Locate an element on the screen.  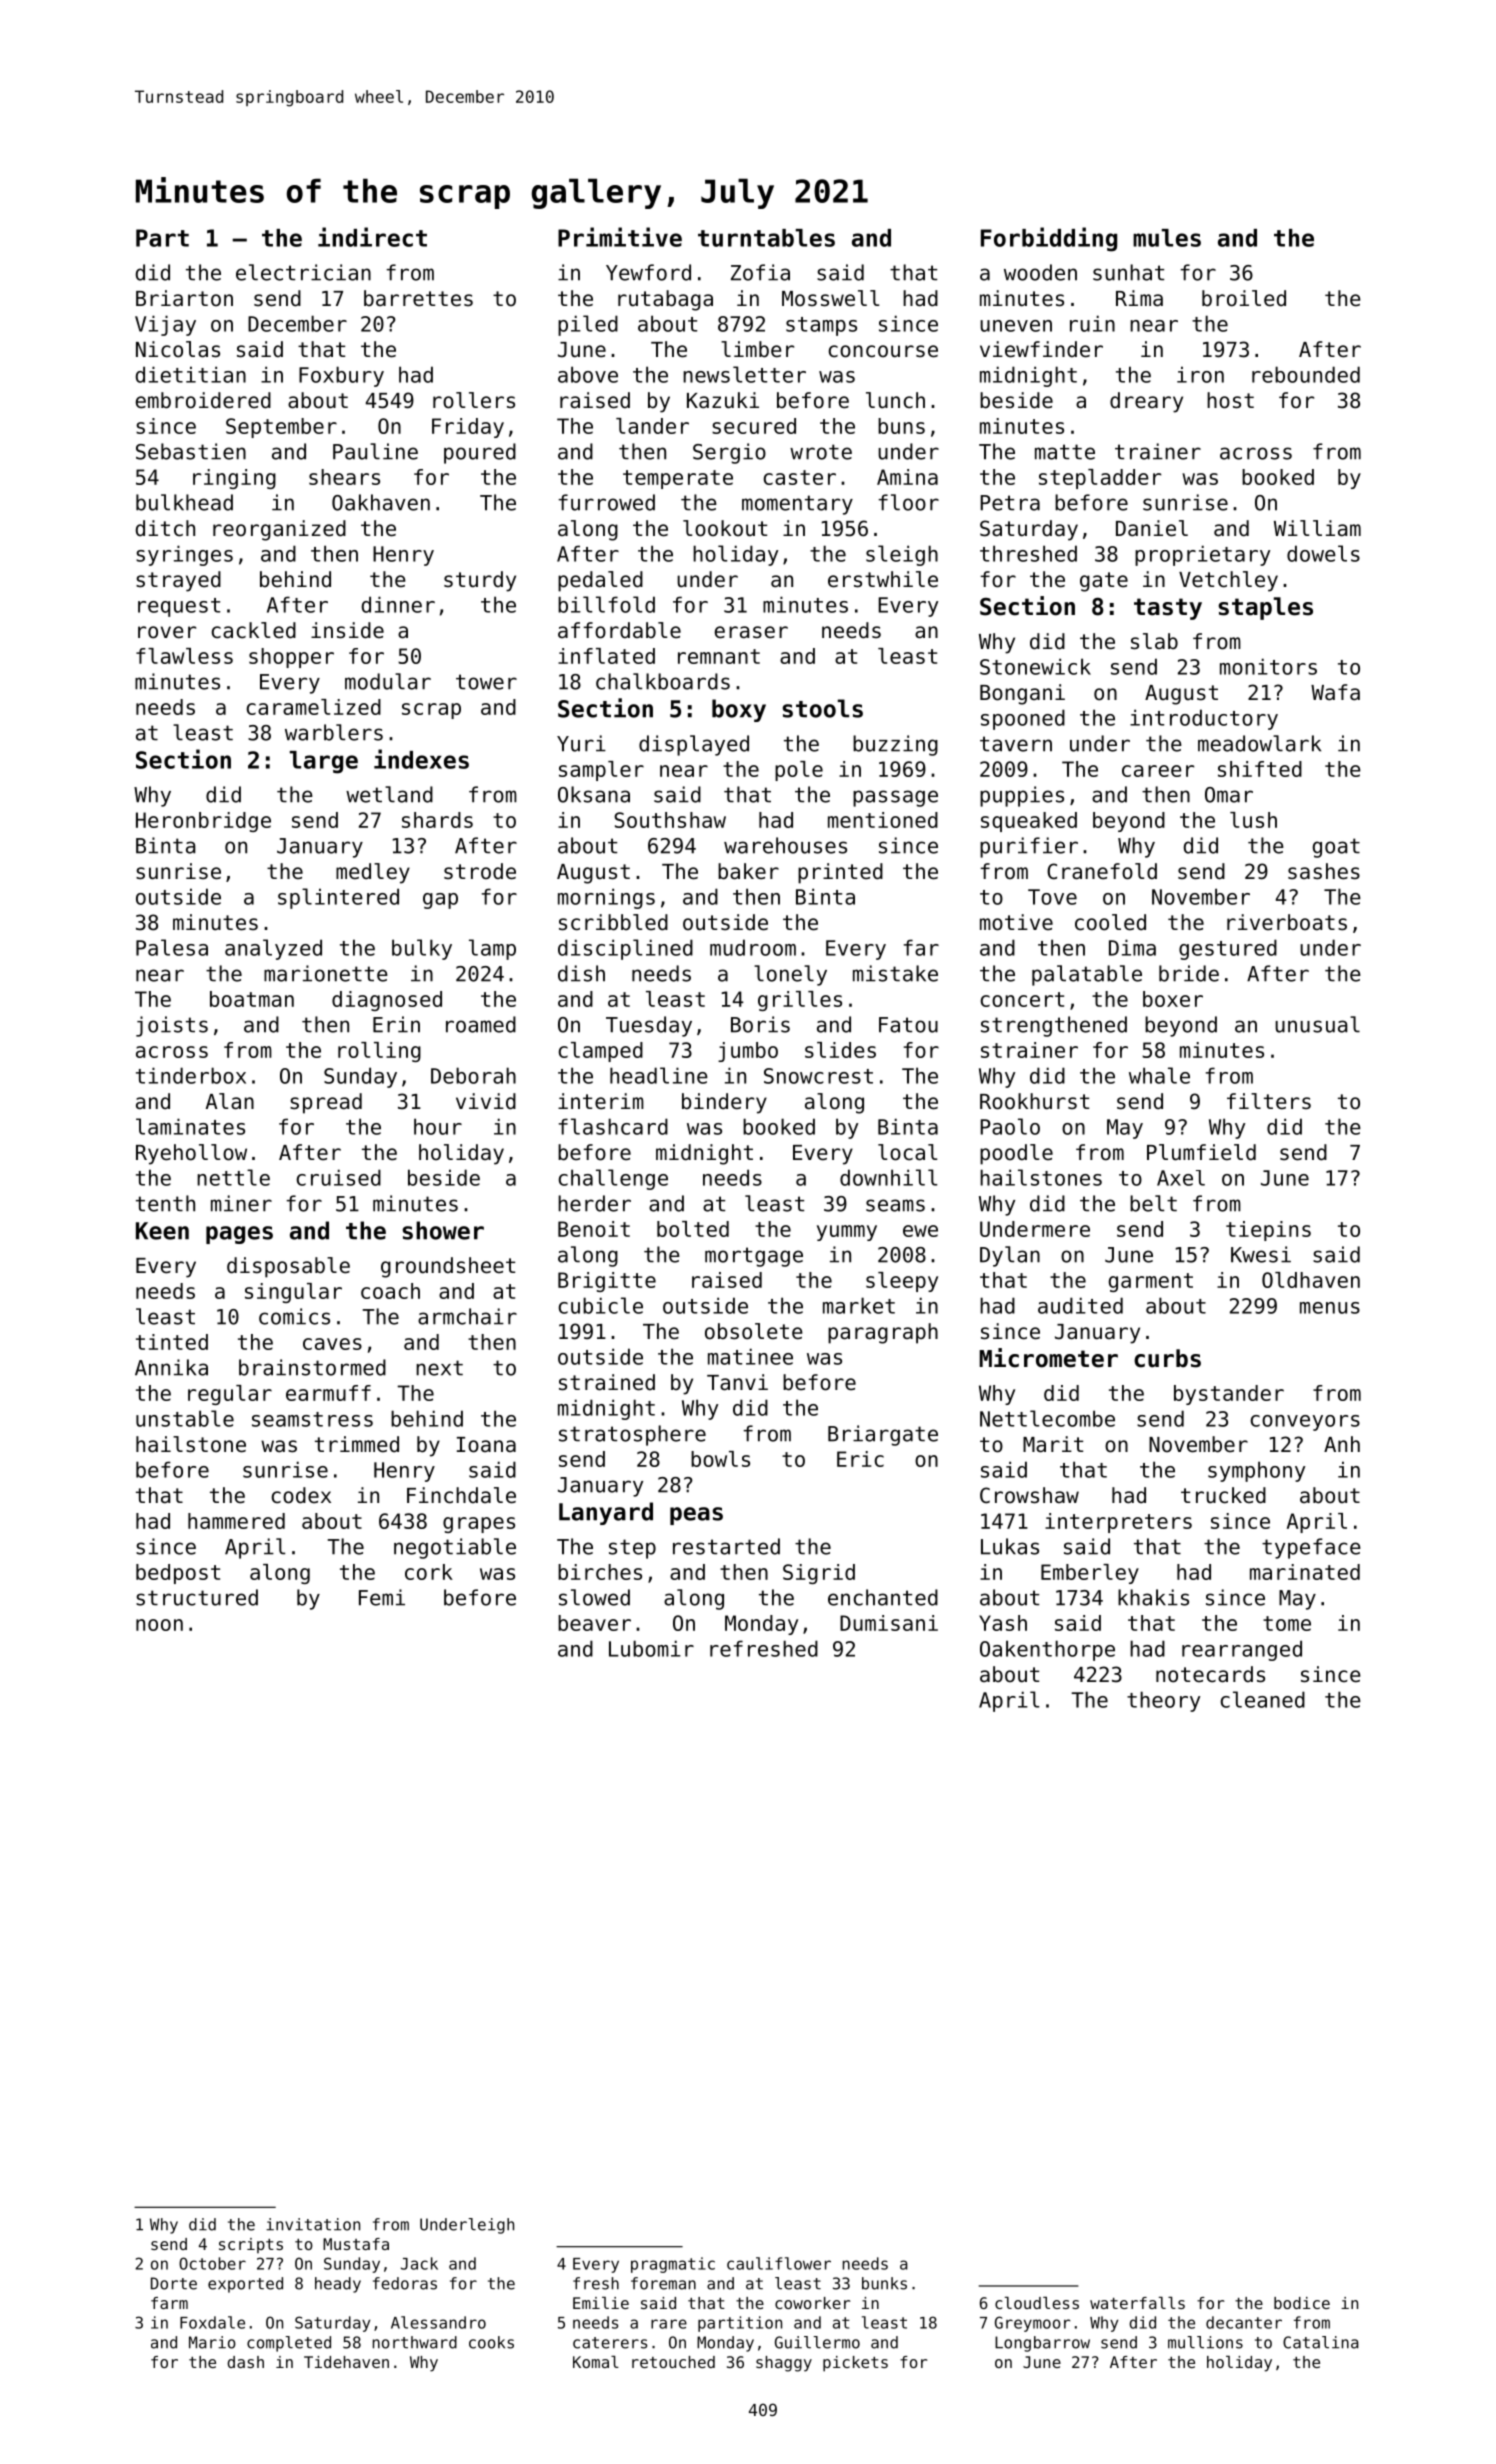
garment is located at coordinates (1151, 1282).
